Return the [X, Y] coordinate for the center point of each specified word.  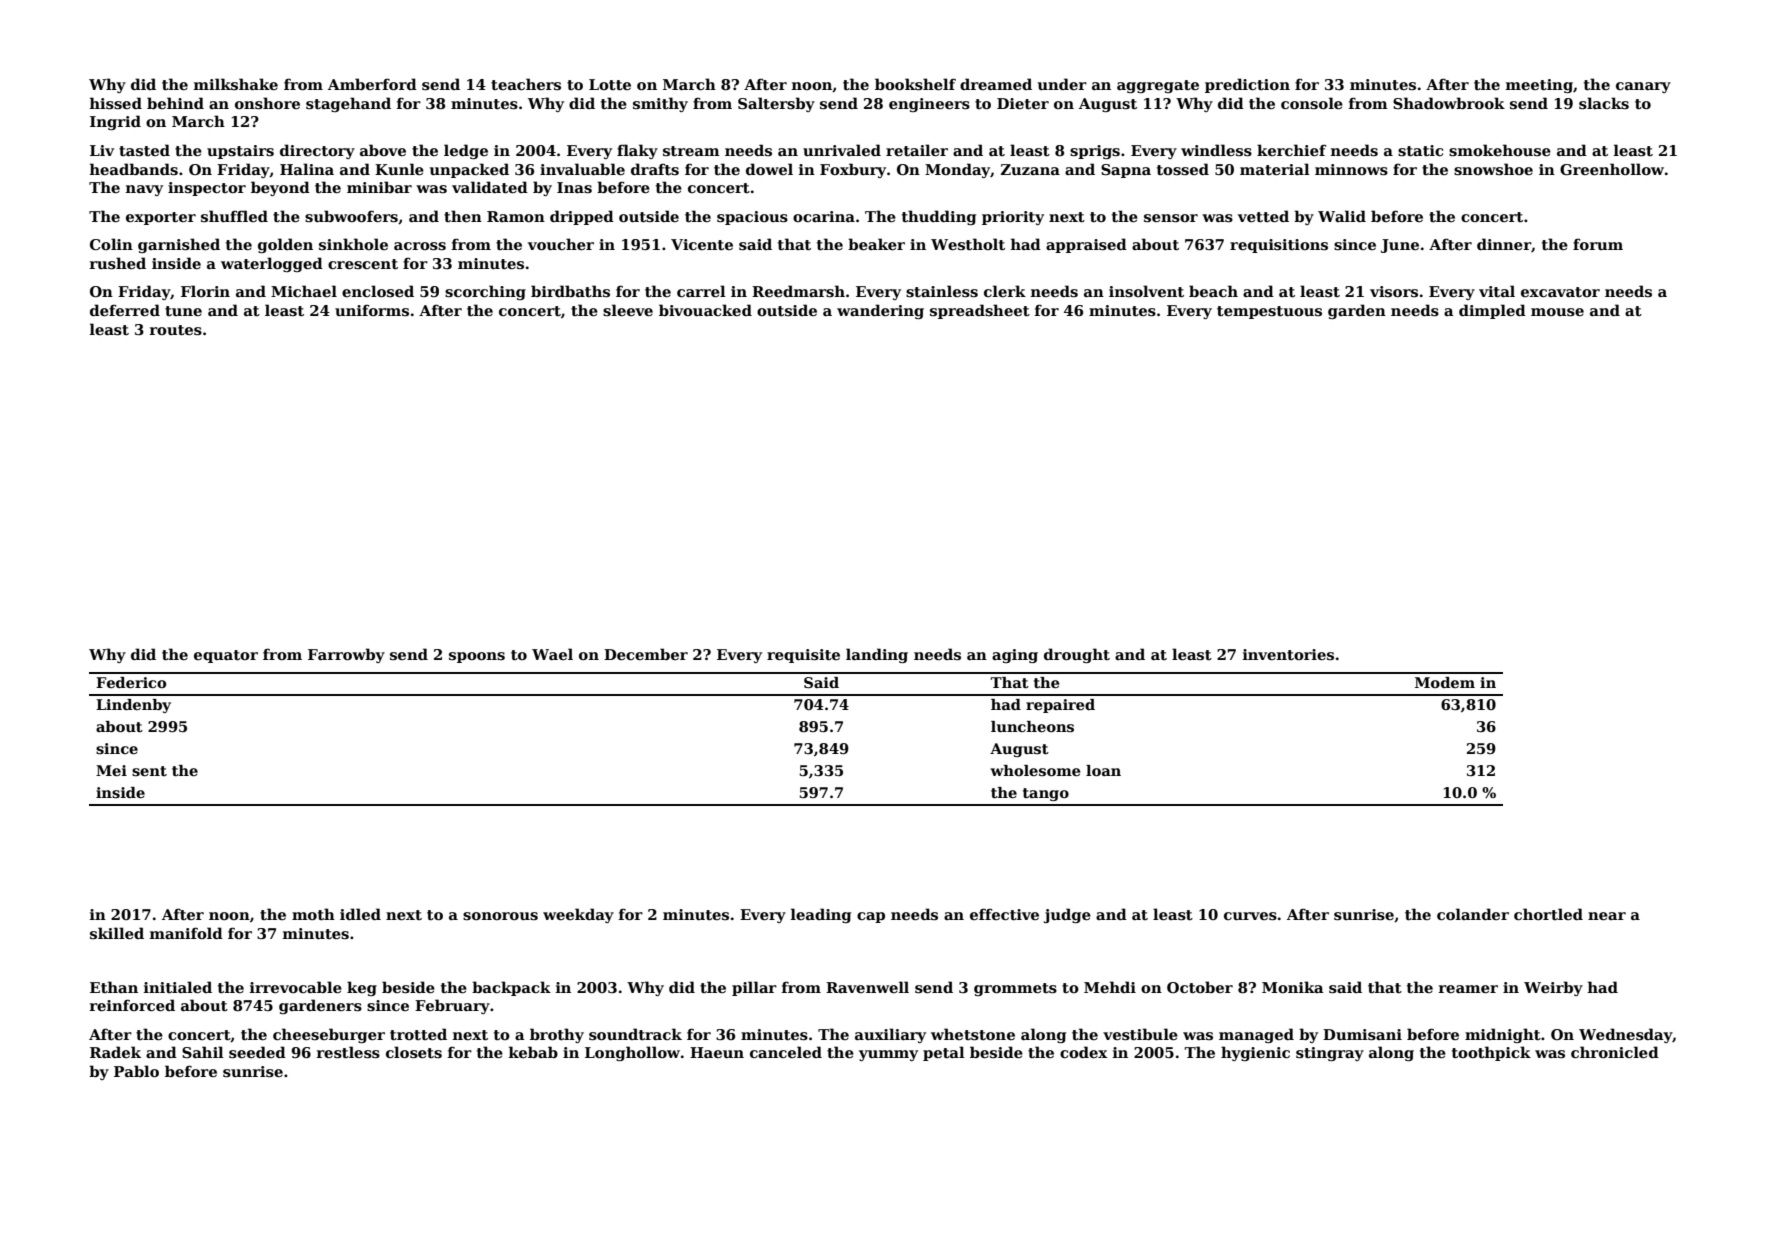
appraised [1086, 245]
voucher [561, 244]
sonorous [500, 916]
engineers [929, 105]
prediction [1247, 85]
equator [226, 656]
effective [1004, 914]
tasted [144, 150]
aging [1015, 656]
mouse [1557, 312]
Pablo [136, 1071]
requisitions [1279, 246]
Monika [1293, 987]
